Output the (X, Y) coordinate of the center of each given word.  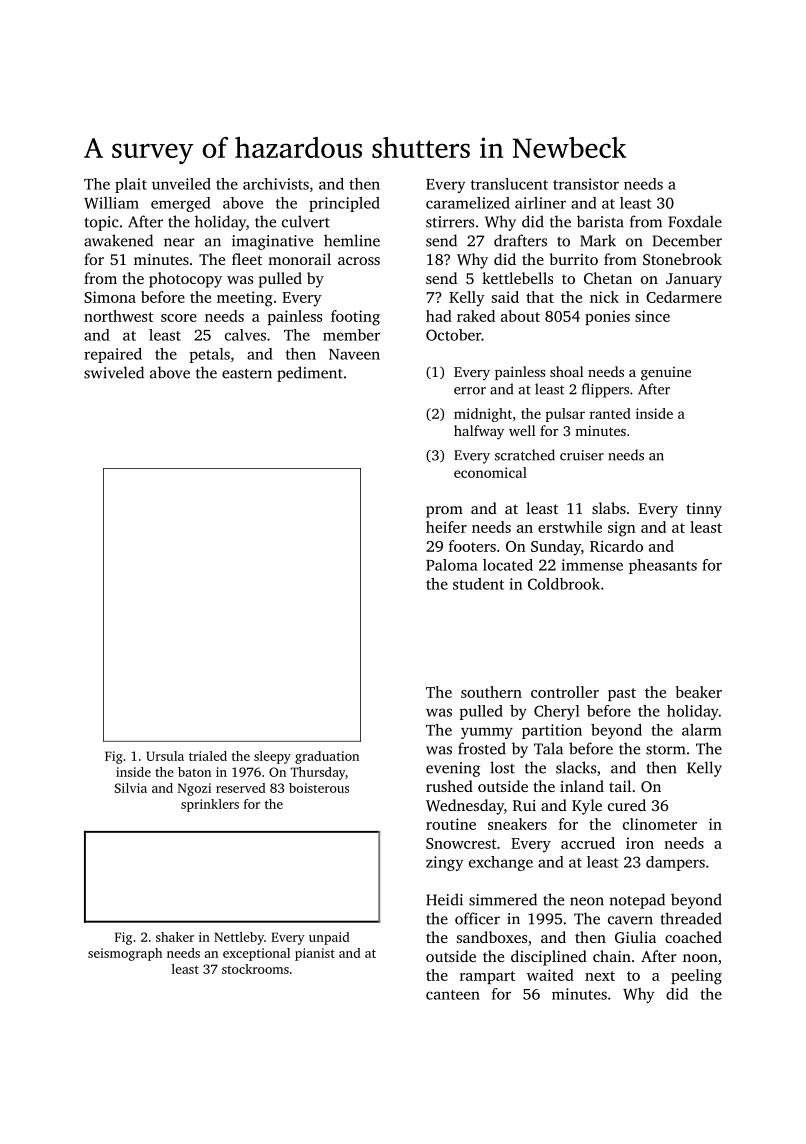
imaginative (272, 242)
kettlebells (517, 278)
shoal (567, 371)
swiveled (114, 372)
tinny (704, 510)
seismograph (125, 954)
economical (490, 472)
